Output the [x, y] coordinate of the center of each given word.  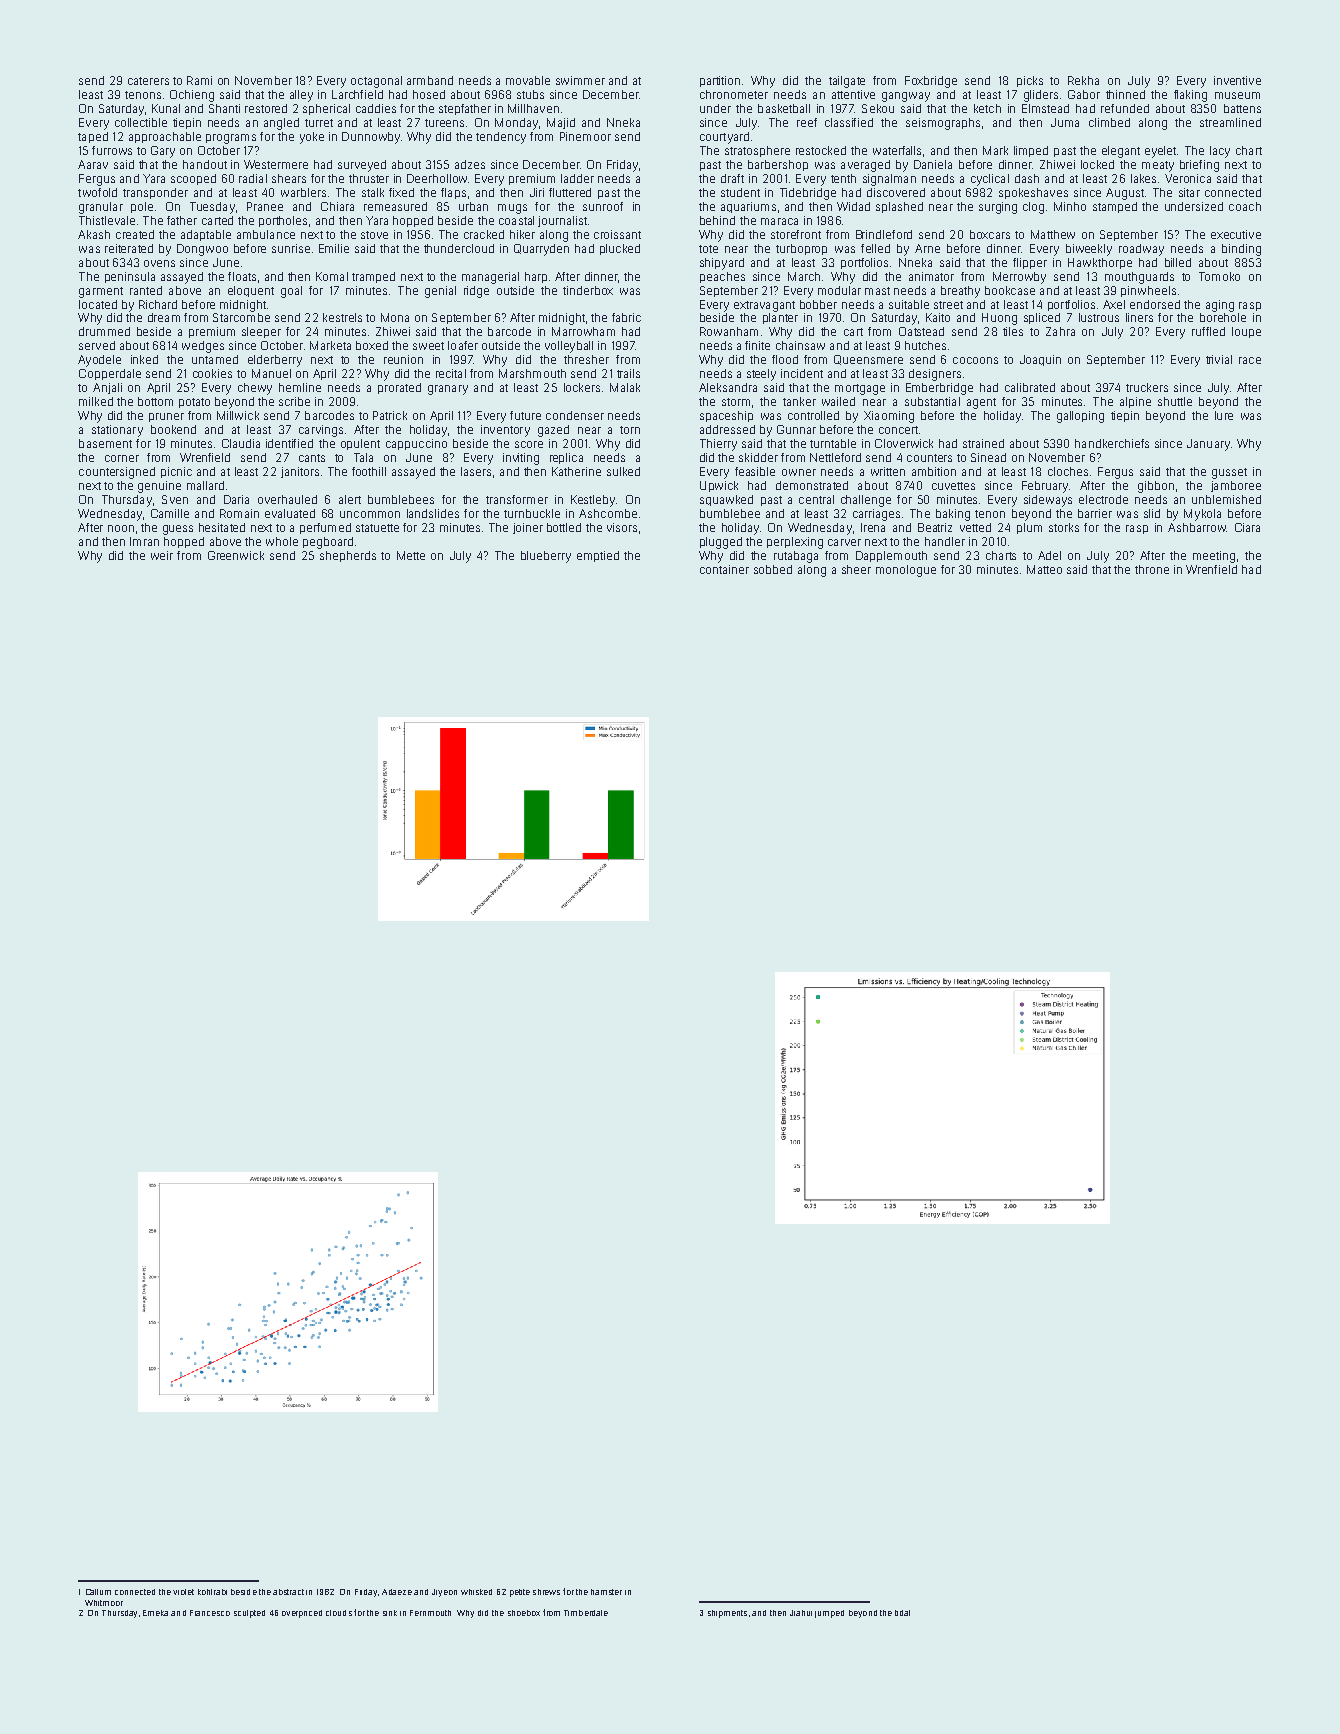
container [724, 569]
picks [1030, 81]
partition [720, 81]
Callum [98, 1592]
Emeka [155, 1613]
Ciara [1247, 527]
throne [1152, 569]
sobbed [773, 569]
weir [162, 555]
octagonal [376, 82]
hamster [606, 1592]
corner [122, 458]
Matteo [1044, 569]
